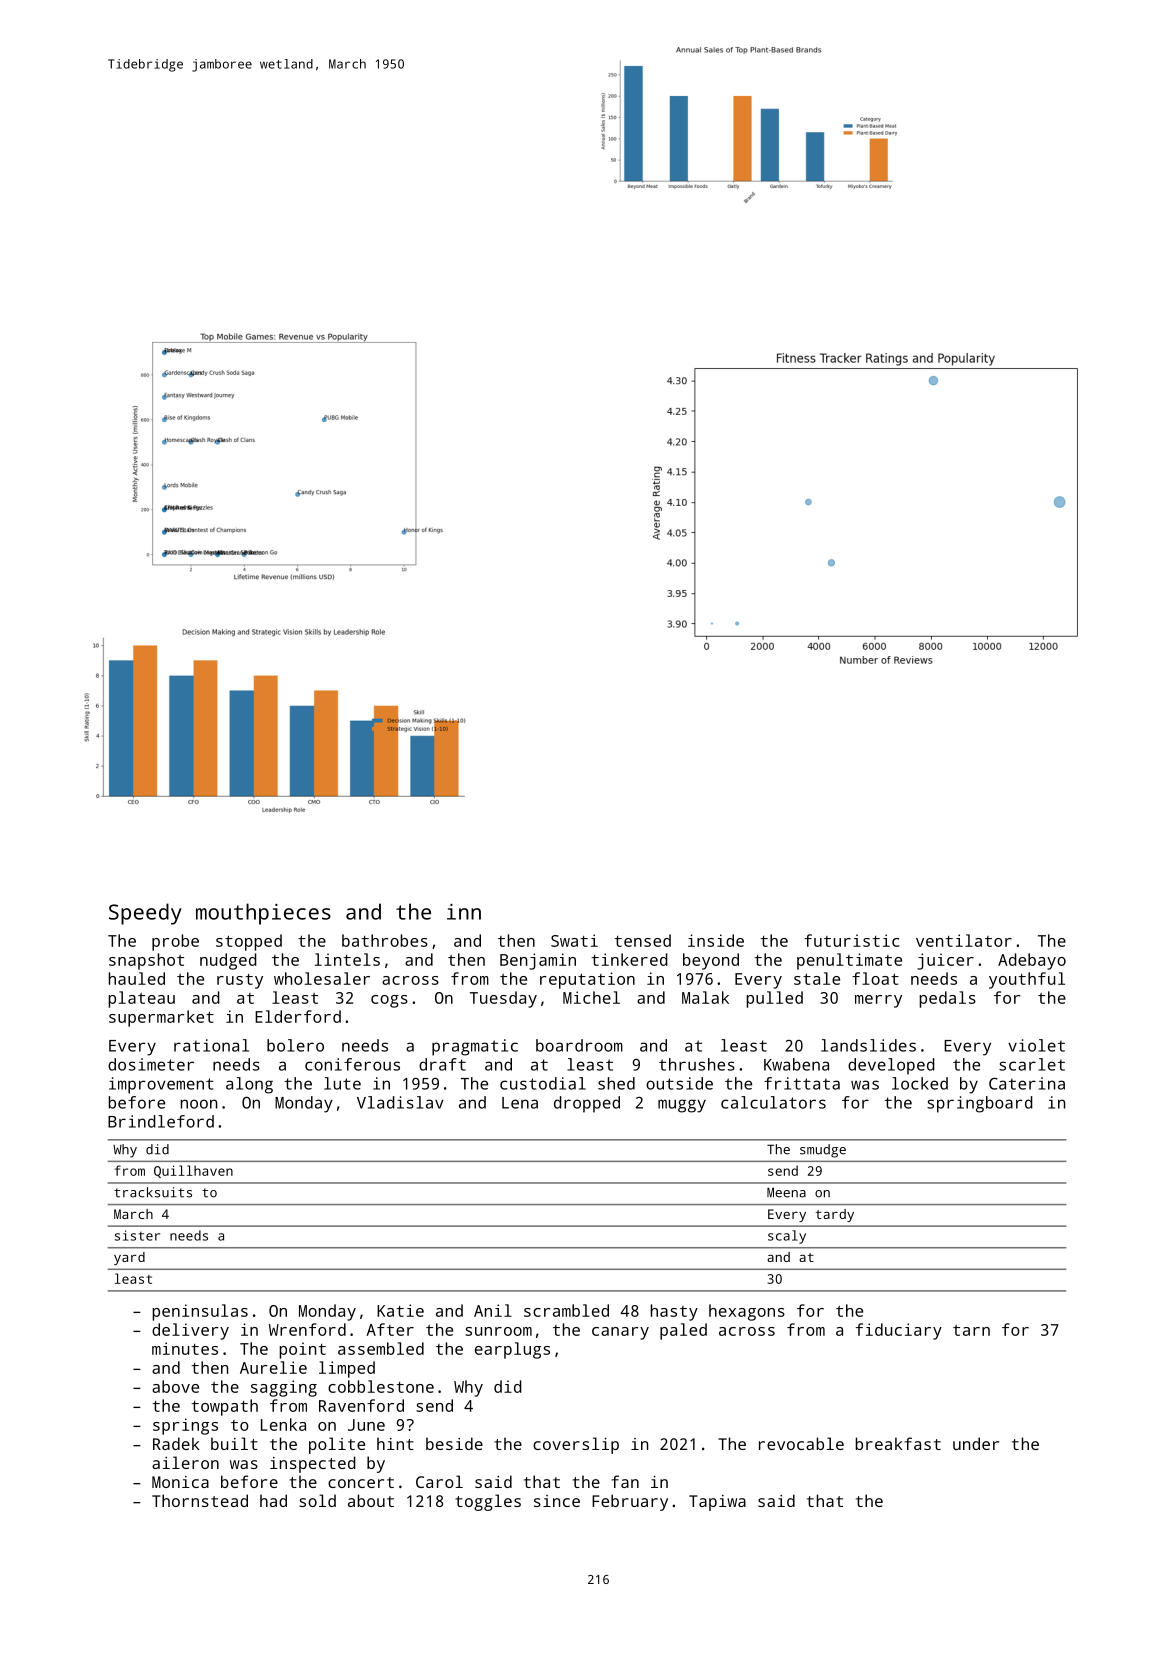 The width and height of the screenshot is (1174, 1660). What do you see at coordinates (228, 961) in the screenshot?
I see `nudged` at bounding box center [228, 961].
